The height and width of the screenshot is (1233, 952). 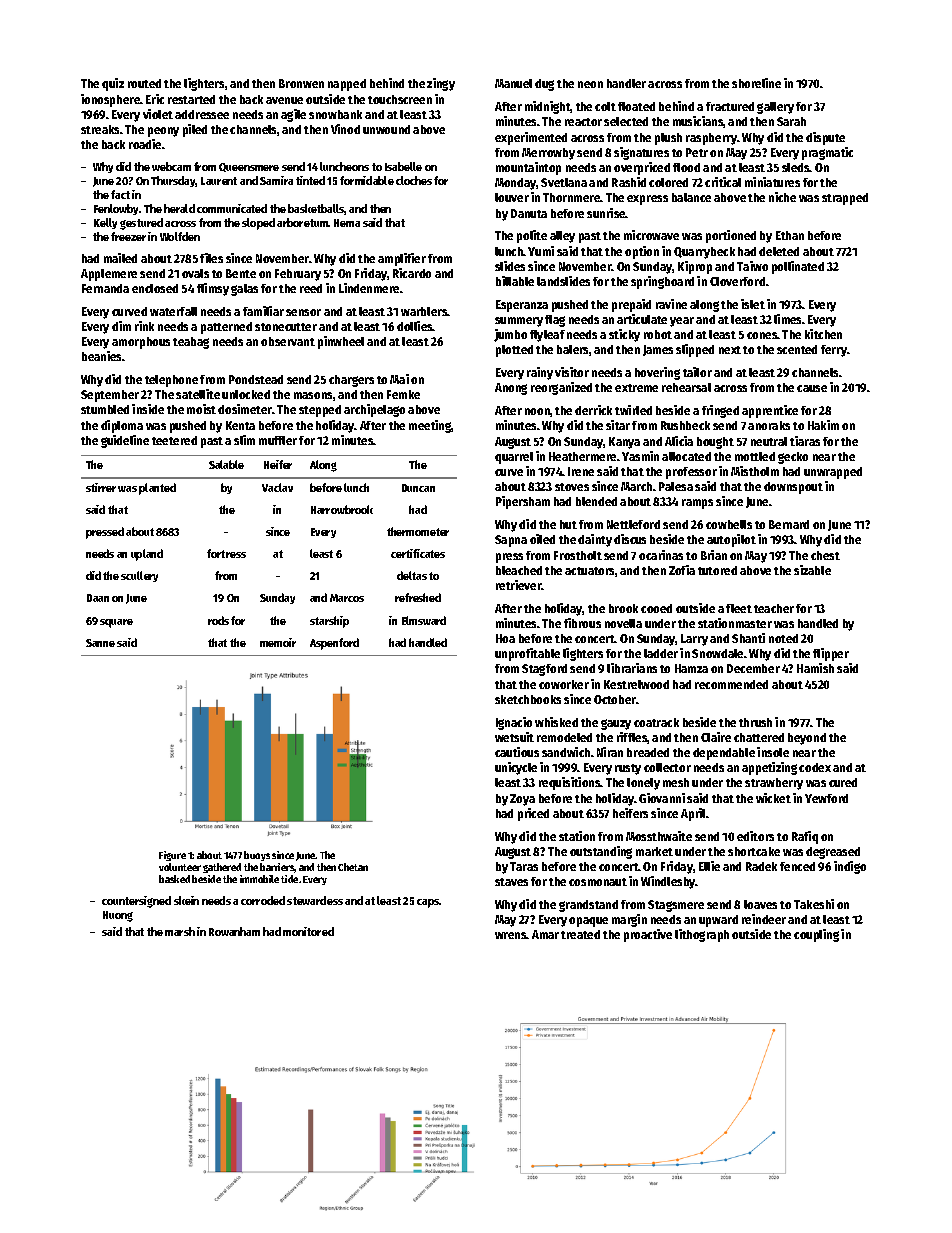 What do you see at coordinates (180, 867) in the screenshot?
I see `volunteer` at bounding box center [180, 867].
